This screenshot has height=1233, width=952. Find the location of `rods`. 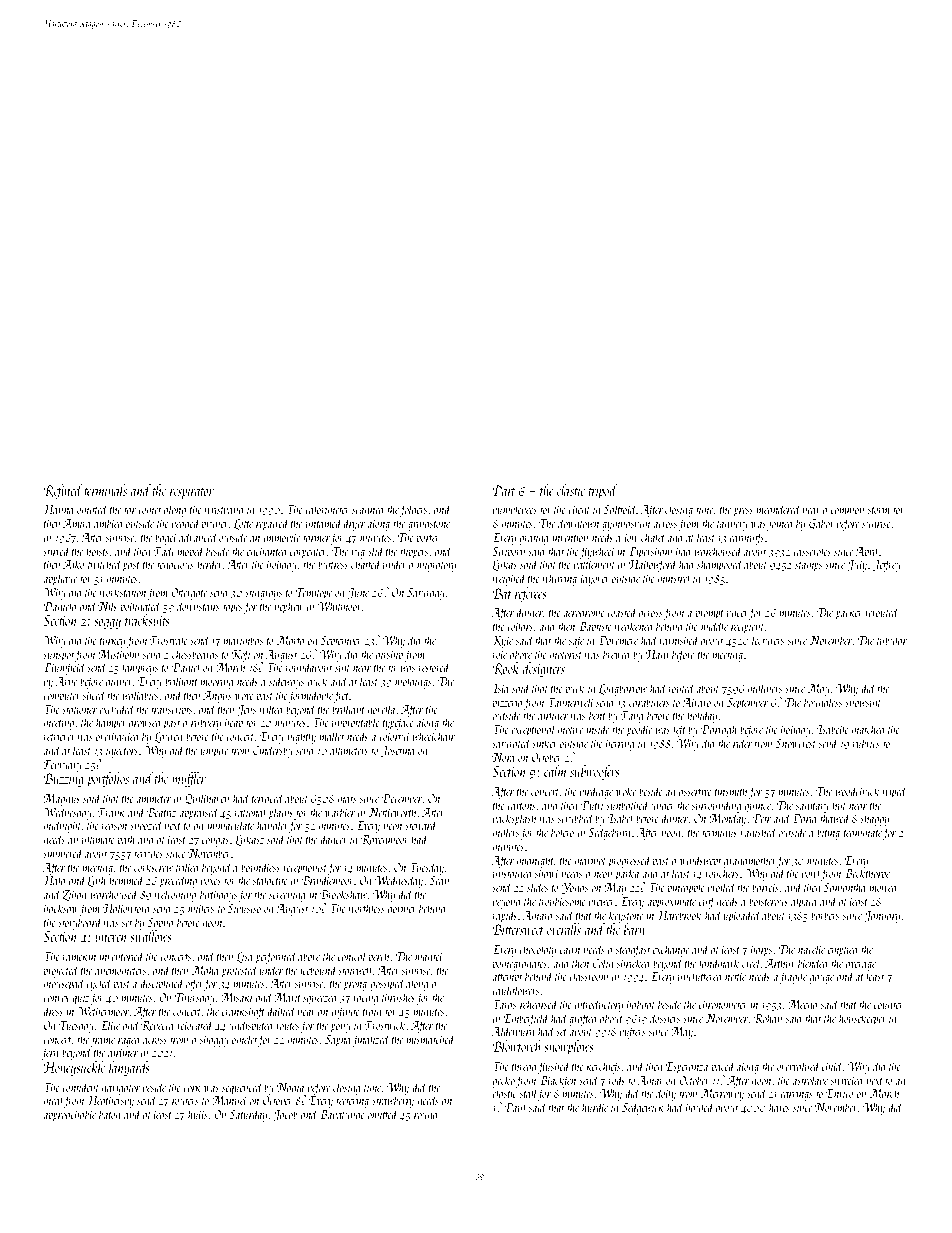

rods is located at coordinates (617, 1080).
